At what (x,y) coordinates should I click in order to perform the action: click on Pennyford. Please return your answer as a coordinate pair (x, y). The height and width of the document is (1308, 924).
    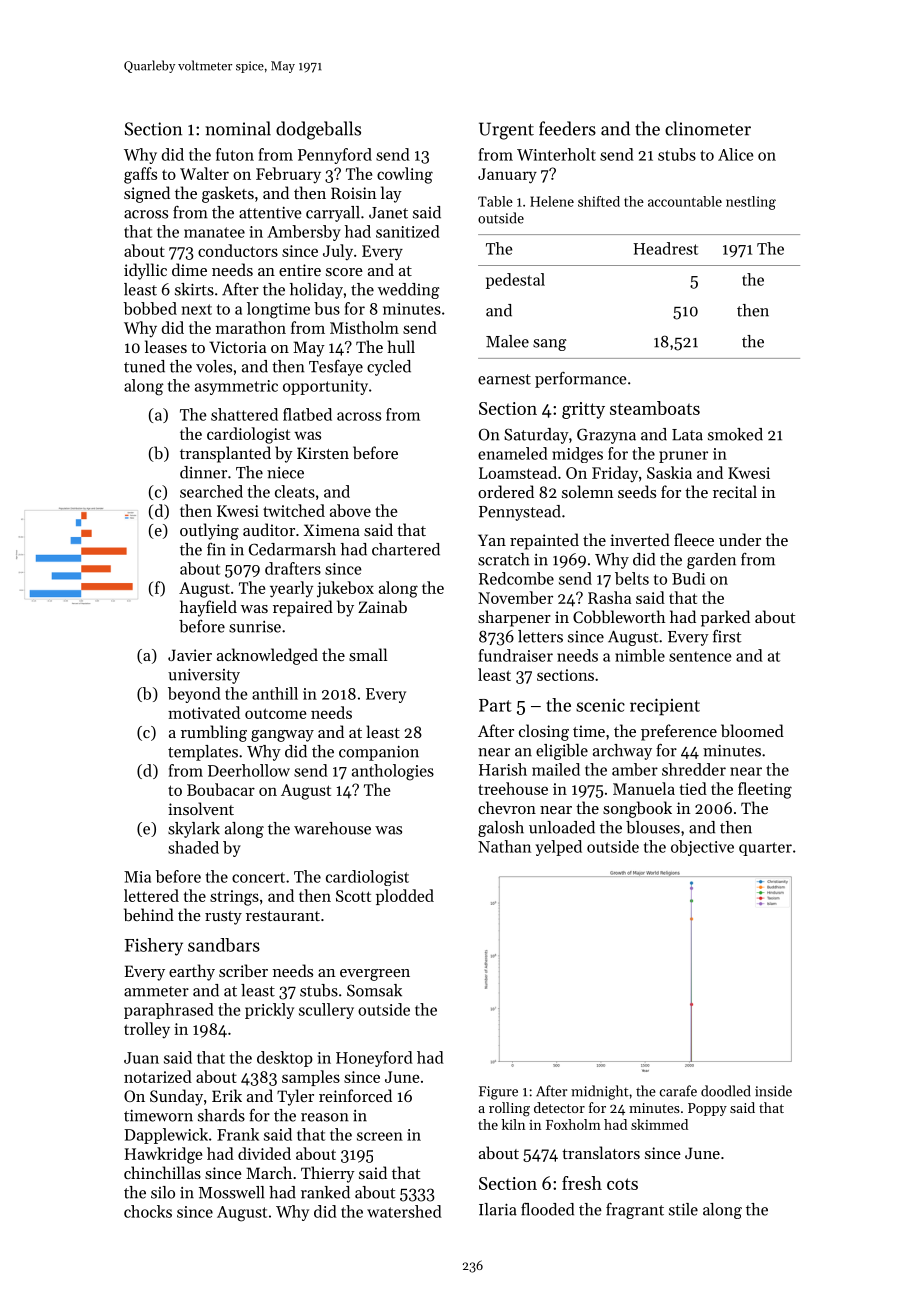
    Looking at the image, I should click on (335, 156).
